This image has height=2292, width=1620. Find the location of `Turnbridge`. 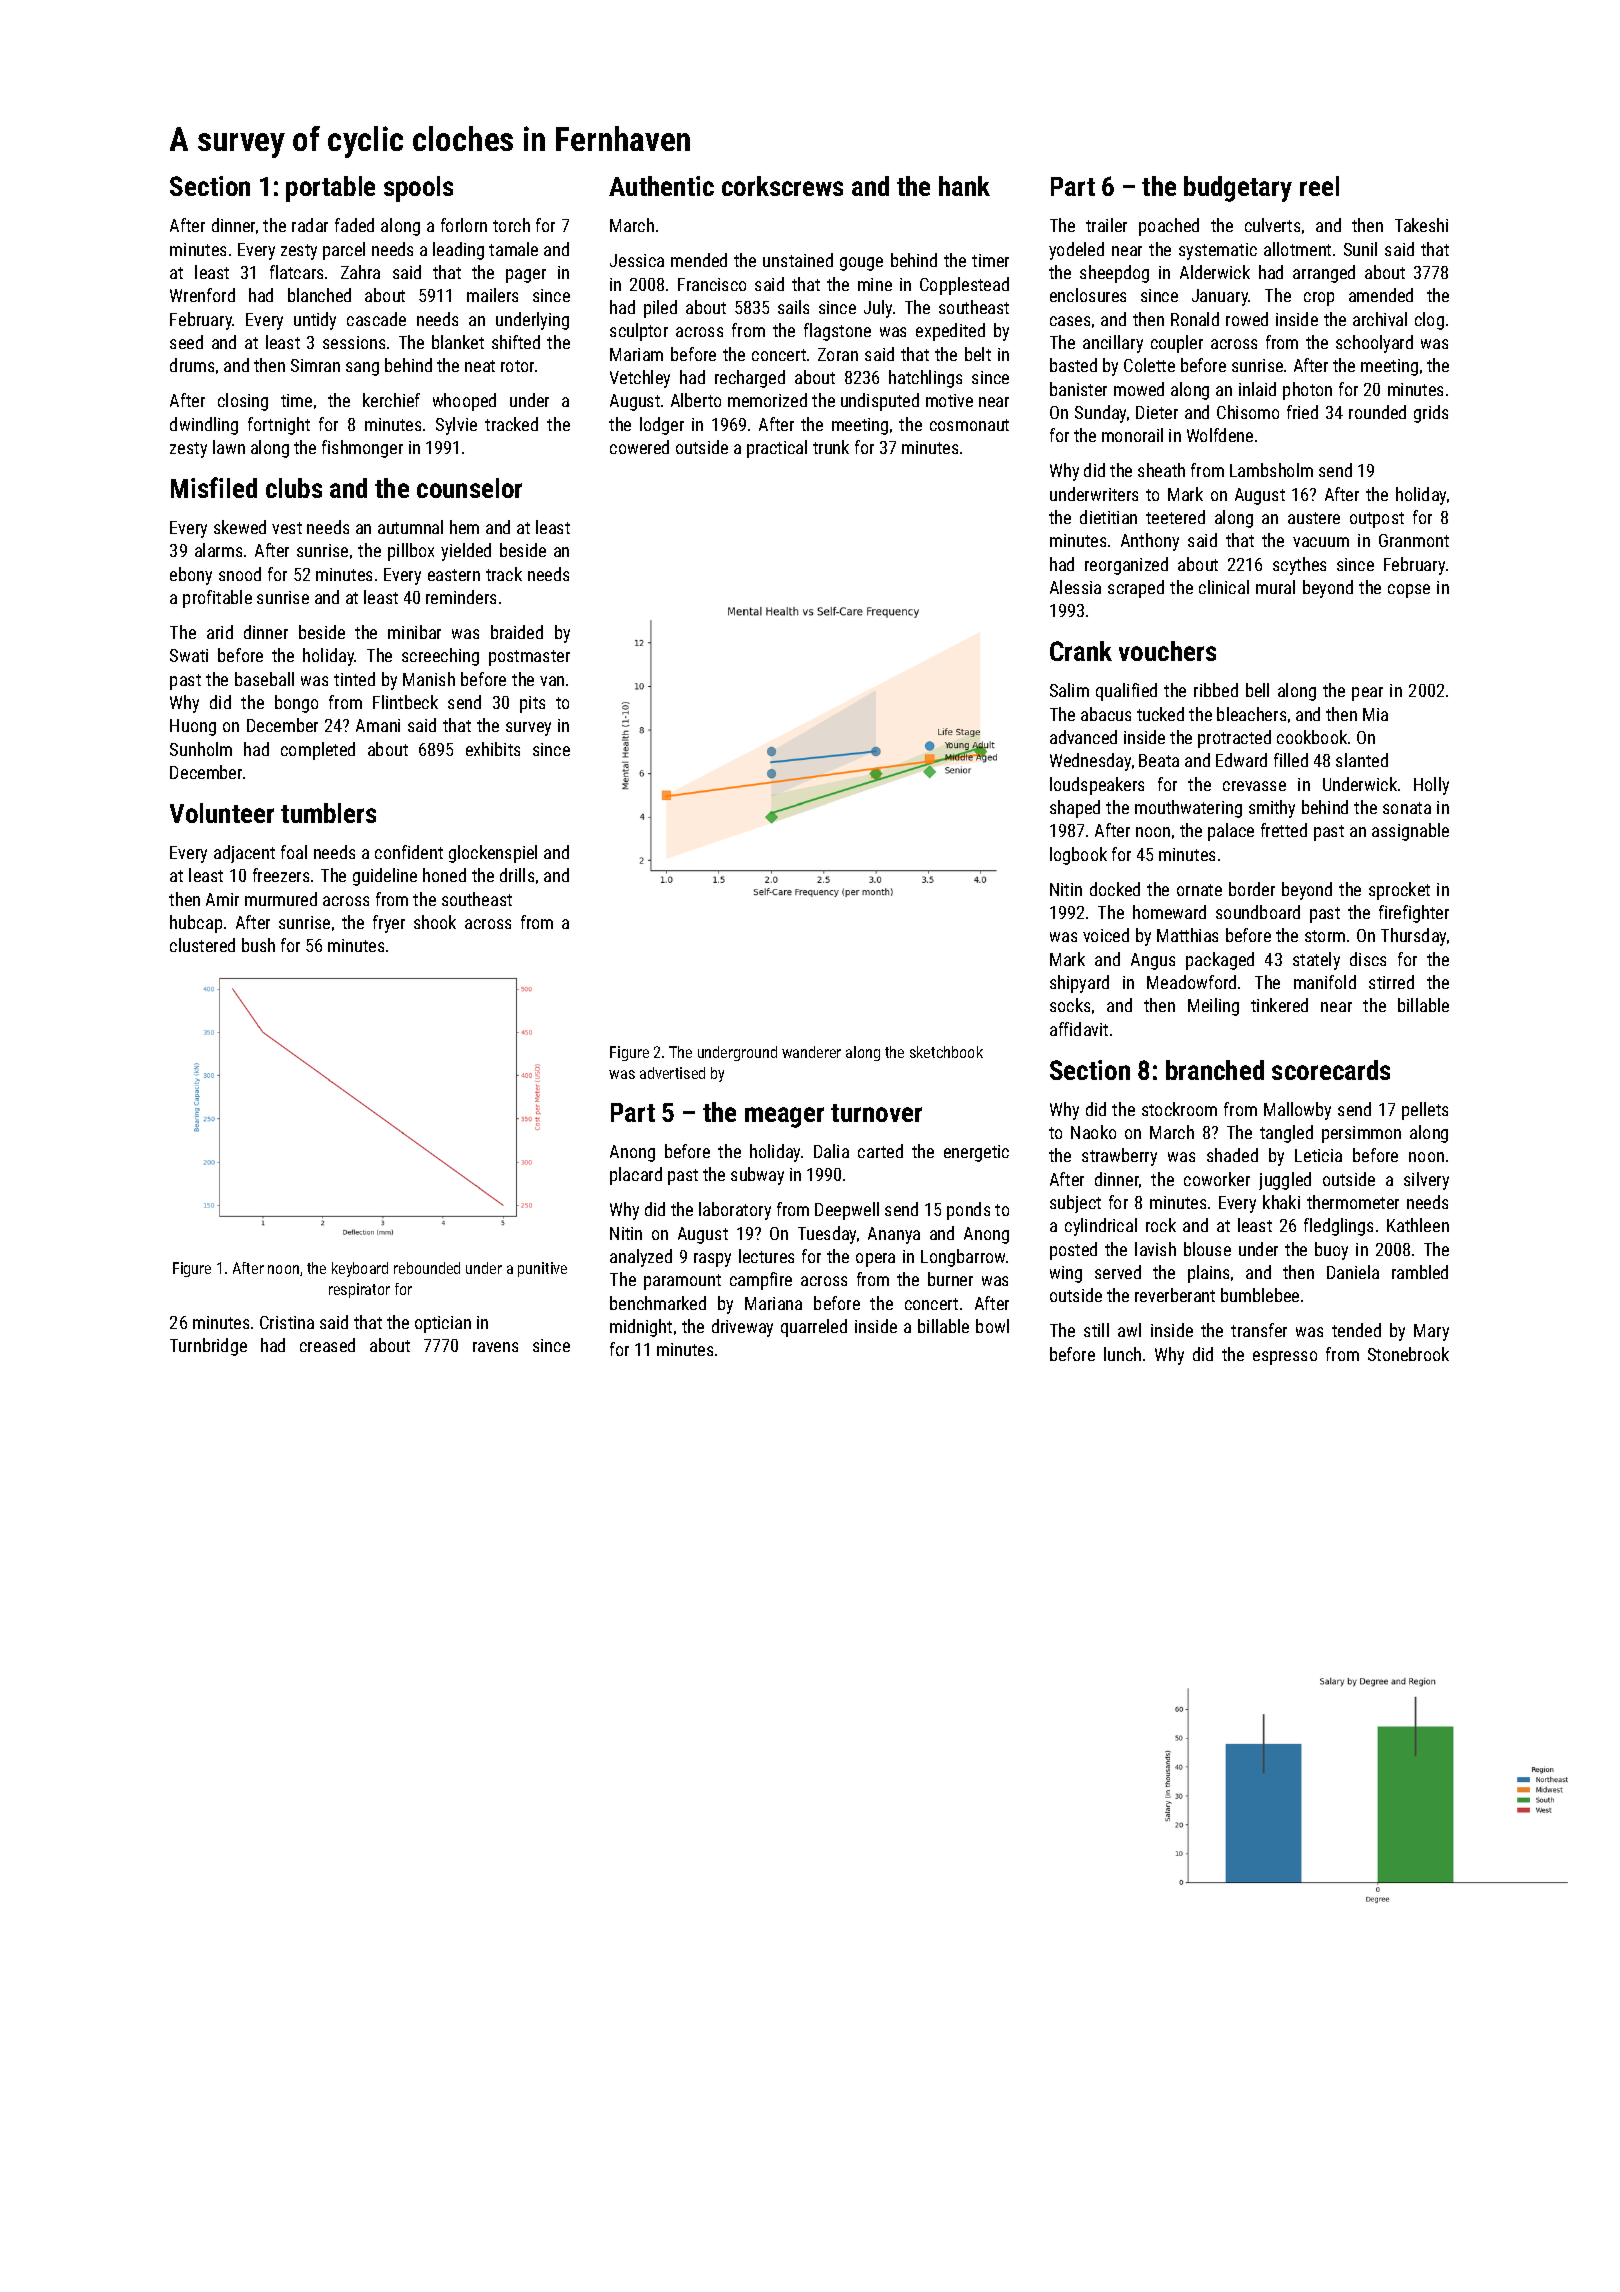

Turnbridge is located at coordinates (208, 1347).
